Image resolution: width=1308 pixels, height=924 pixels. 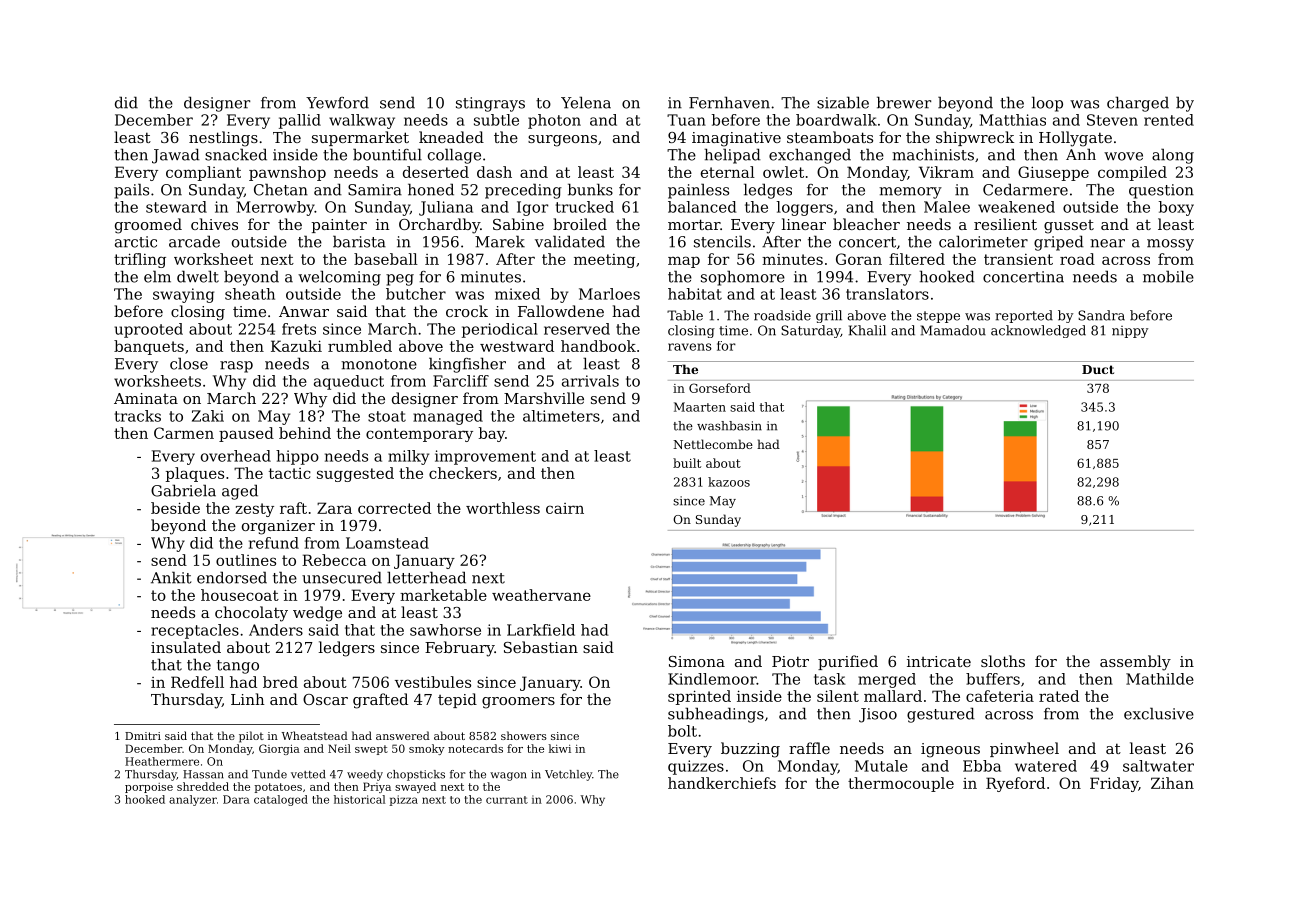 What do you see at coordinates (561, 311) in the document?
I see `Fallowdene` at bounding box center [561, 311].
